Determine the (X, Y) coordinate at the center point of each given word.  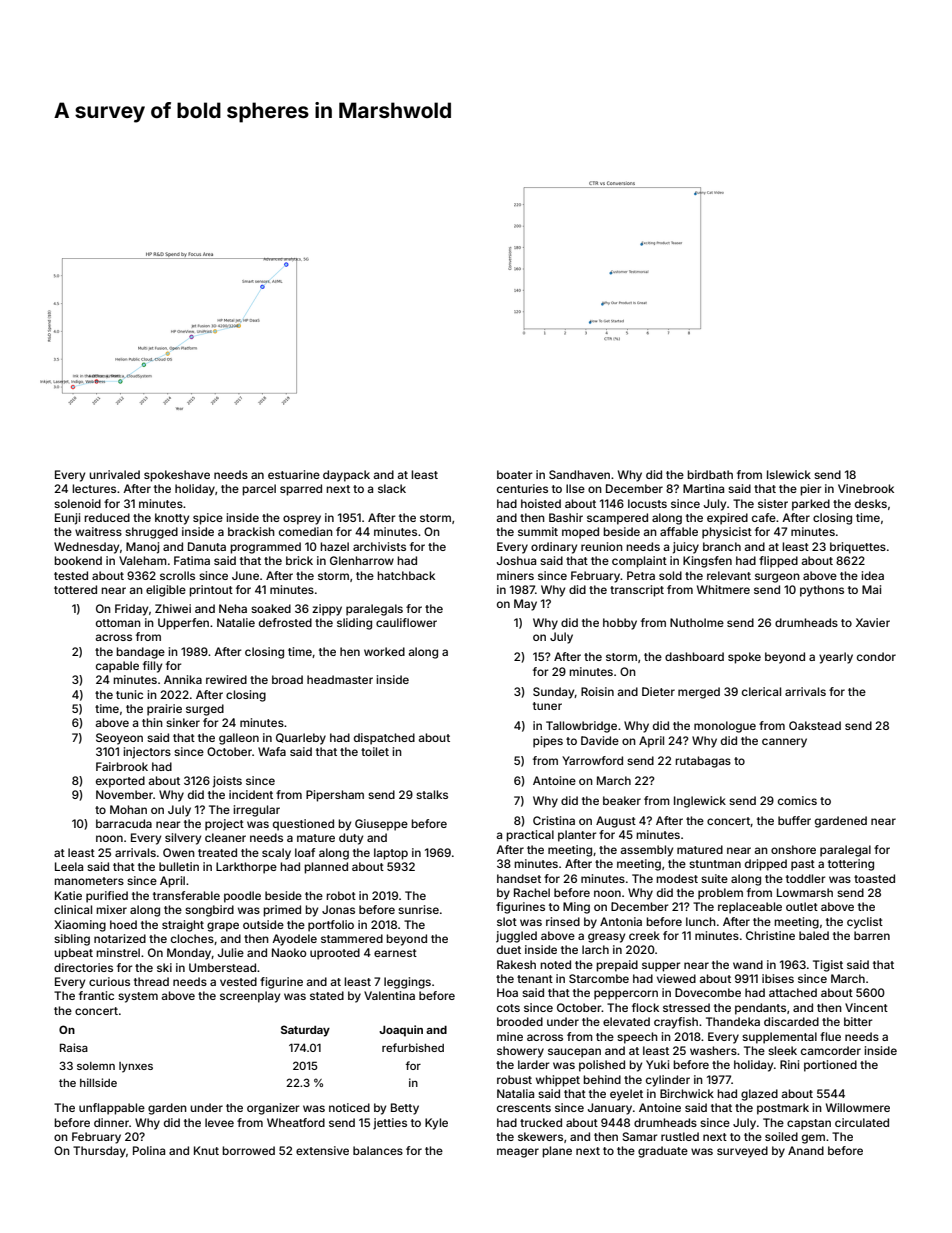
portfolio (331, 926)
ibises (778, 978)
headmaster (340, 679)
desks (871, 503)
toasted (874, 878)
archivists (379, 546)
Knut (206, 1150)
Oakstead (815, 725)
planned (326, 868)
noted (555, 964)
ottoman (118, 623)
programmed (265, 548)
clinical (73, 909)
